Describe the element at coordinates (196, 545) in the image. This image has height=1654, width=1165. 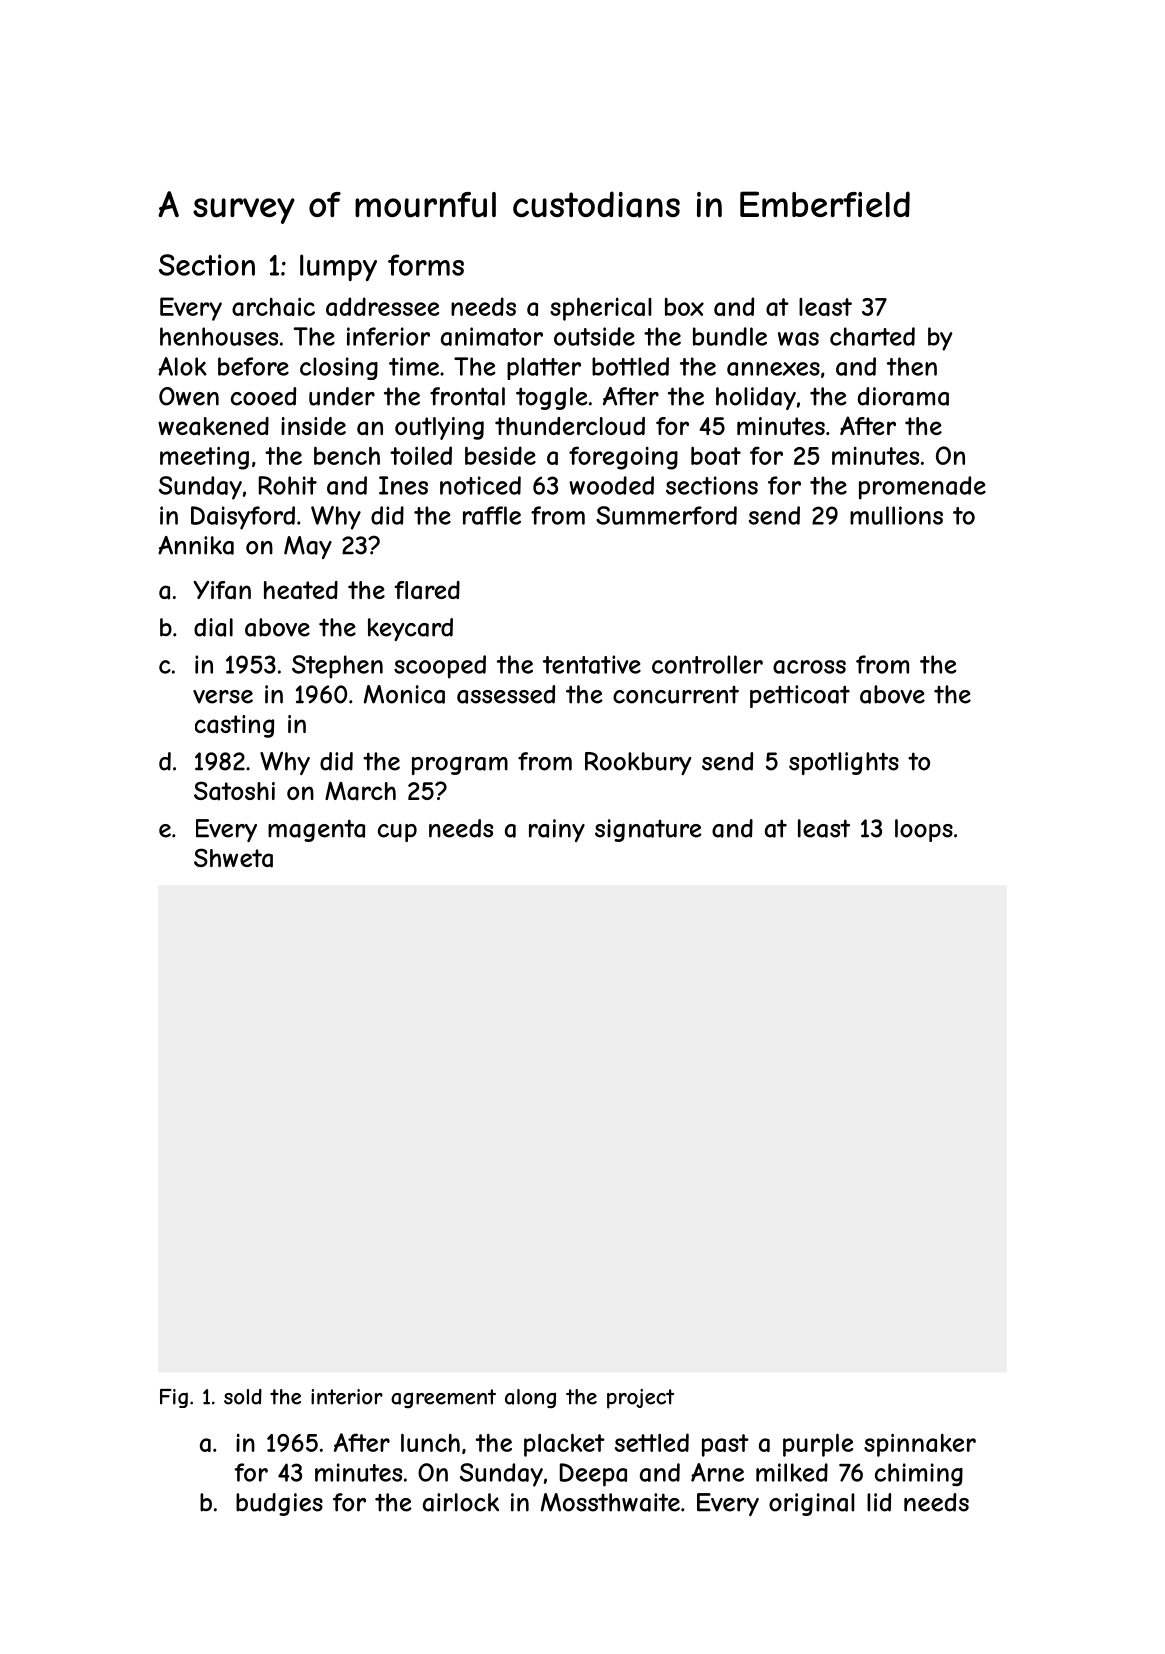
I see `Annika` at that location.
